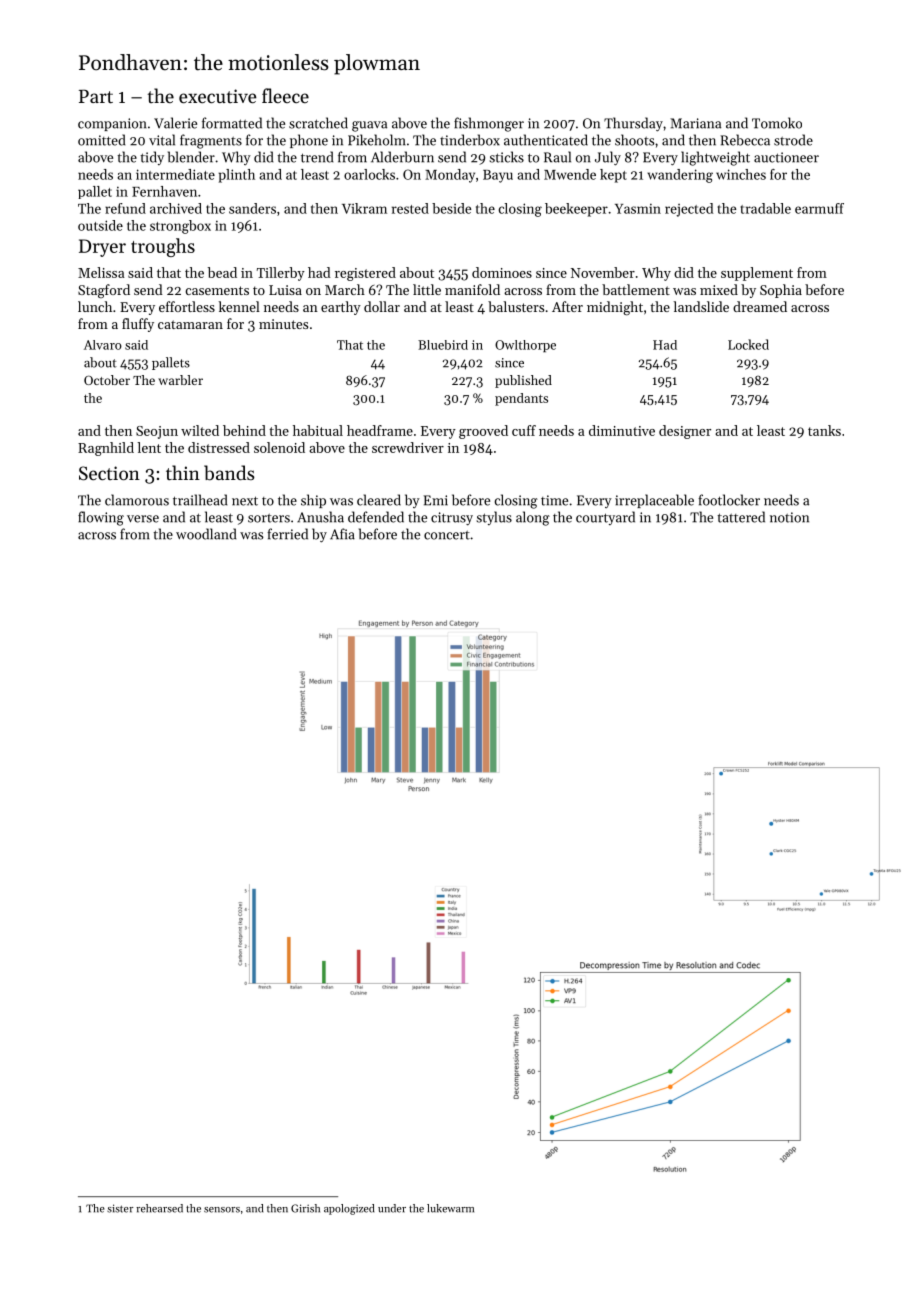 The image size is (924, 1308). What do you see at coordinates (285, 95) in the page?
I see `fleece` at bounding box center [285, 95].
